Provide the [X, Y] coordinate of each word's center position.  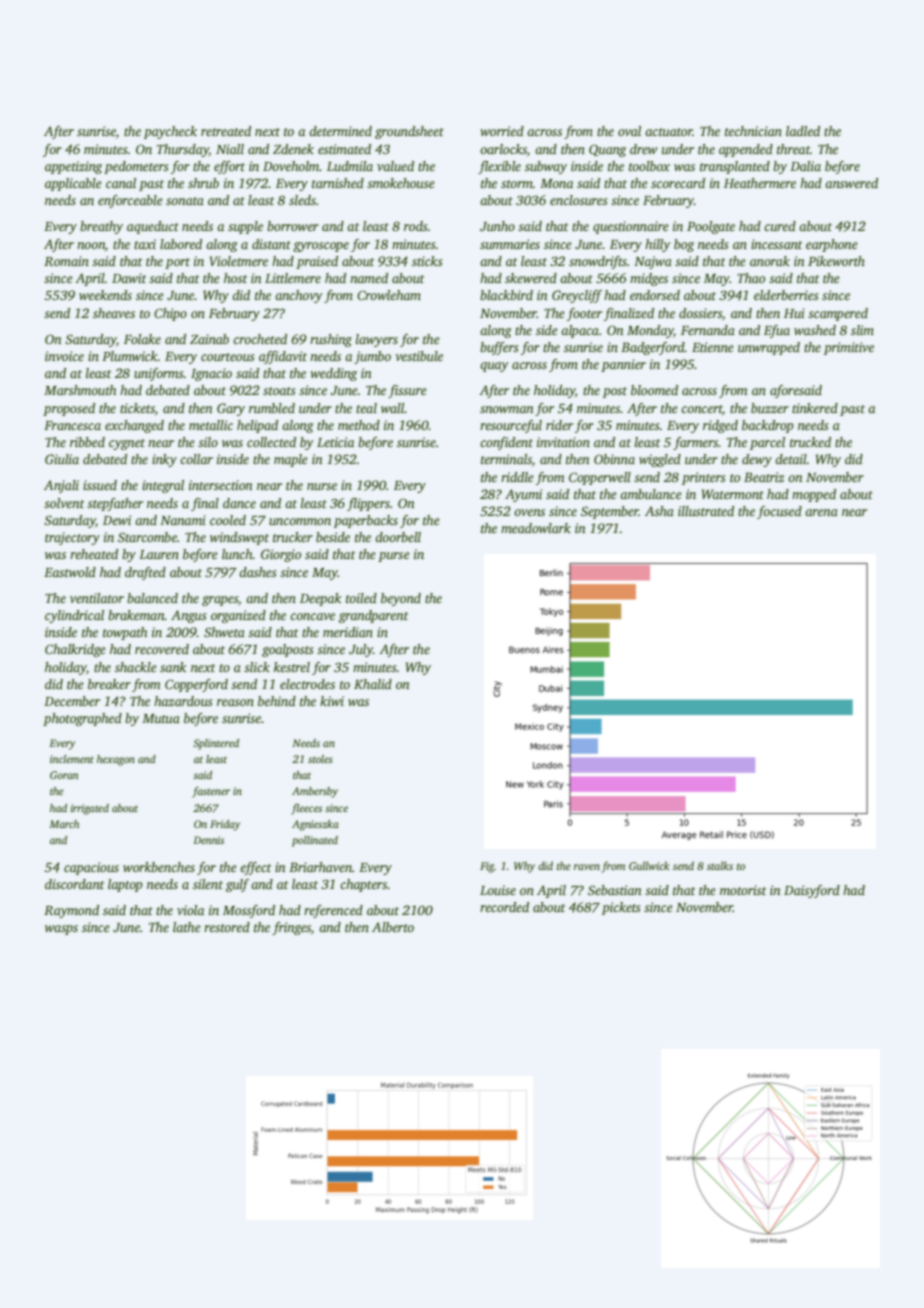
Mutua [161, 718]
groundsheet [409, 132]
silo [208, 442]
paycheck [170, 132]
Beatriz [764, 477]
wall [393, 408]
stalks [720, 865]
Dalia [805, 166]
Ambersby [315, 792]
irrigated [90, 809]
